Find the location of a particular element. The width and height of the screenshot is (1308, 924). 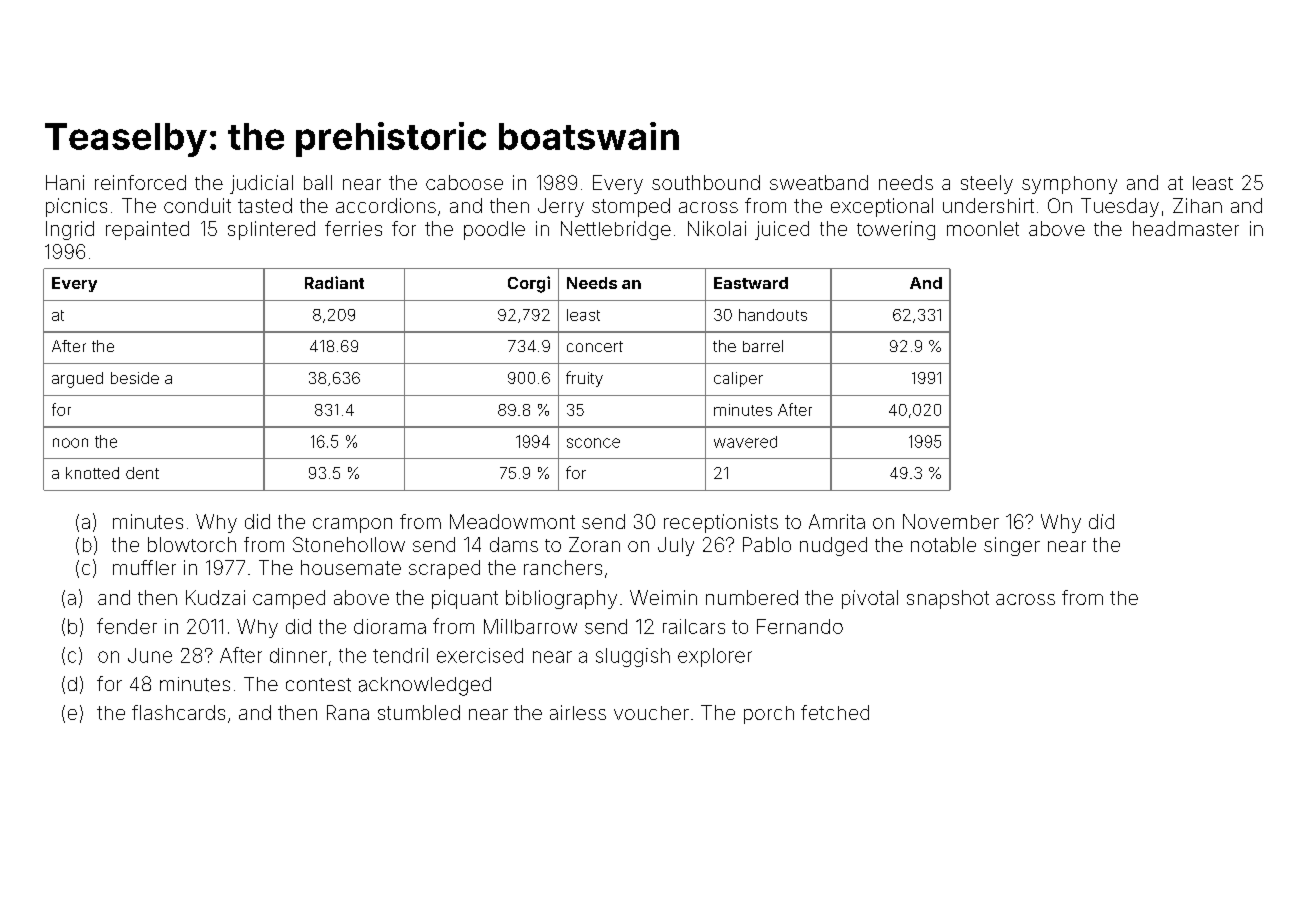

housemate is located at coordinates (351, 567).
